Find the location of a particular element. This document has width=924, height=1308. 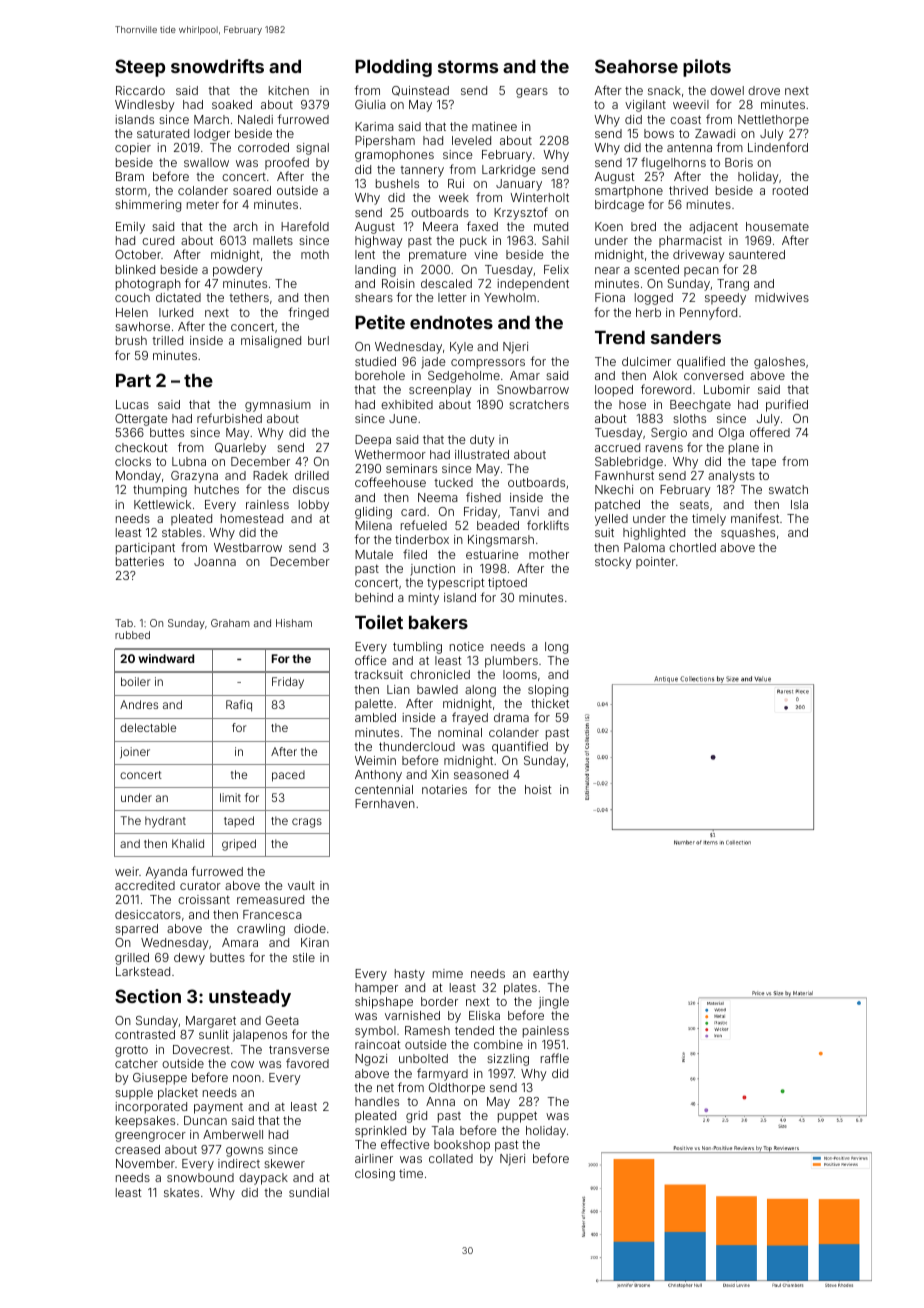

thicket is located at coordinates (550, 703).
